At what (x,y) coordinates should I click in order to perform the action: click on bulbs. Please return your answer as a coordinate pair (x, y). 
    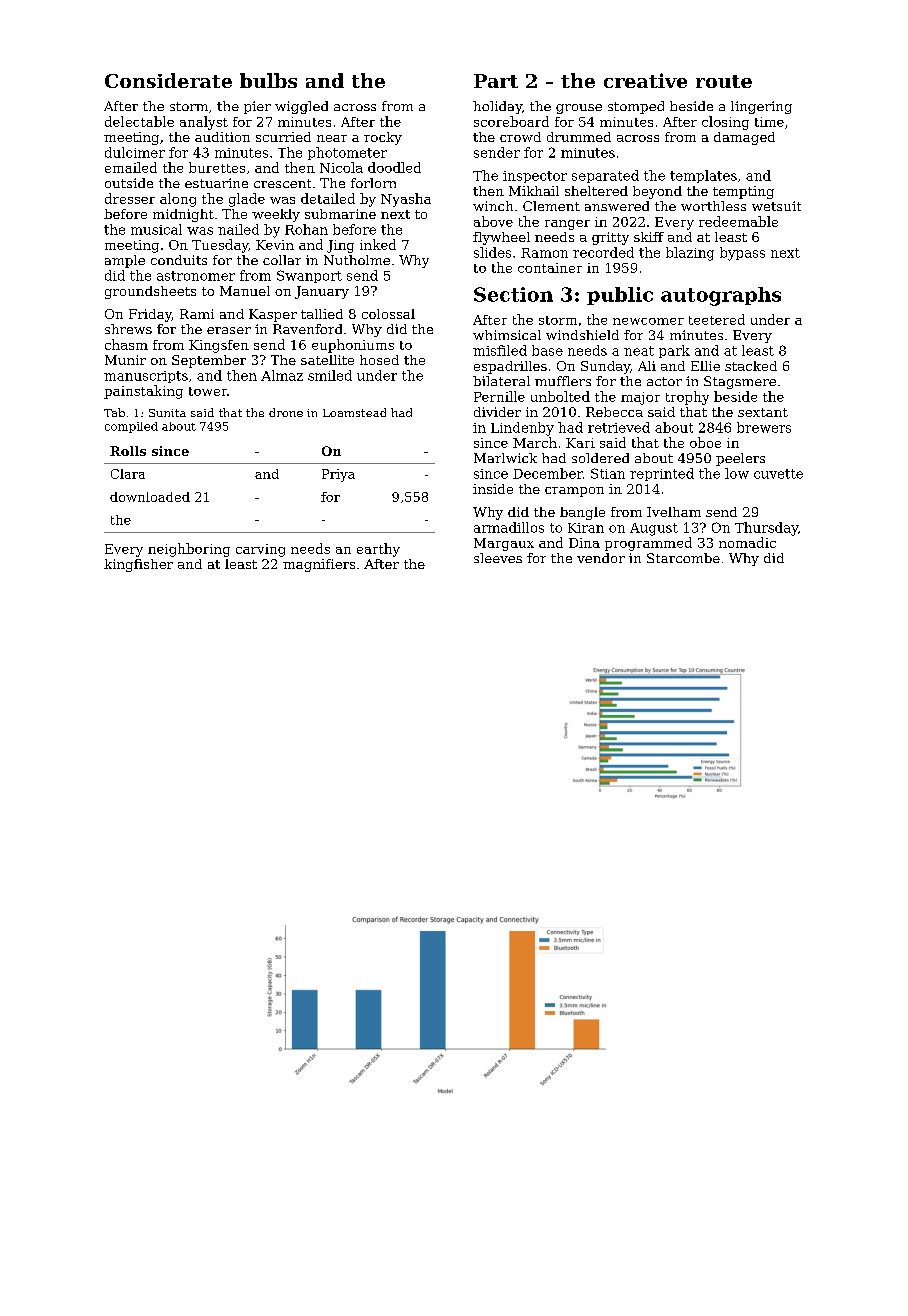
    Looking at the image, I should click on (268, 80).
